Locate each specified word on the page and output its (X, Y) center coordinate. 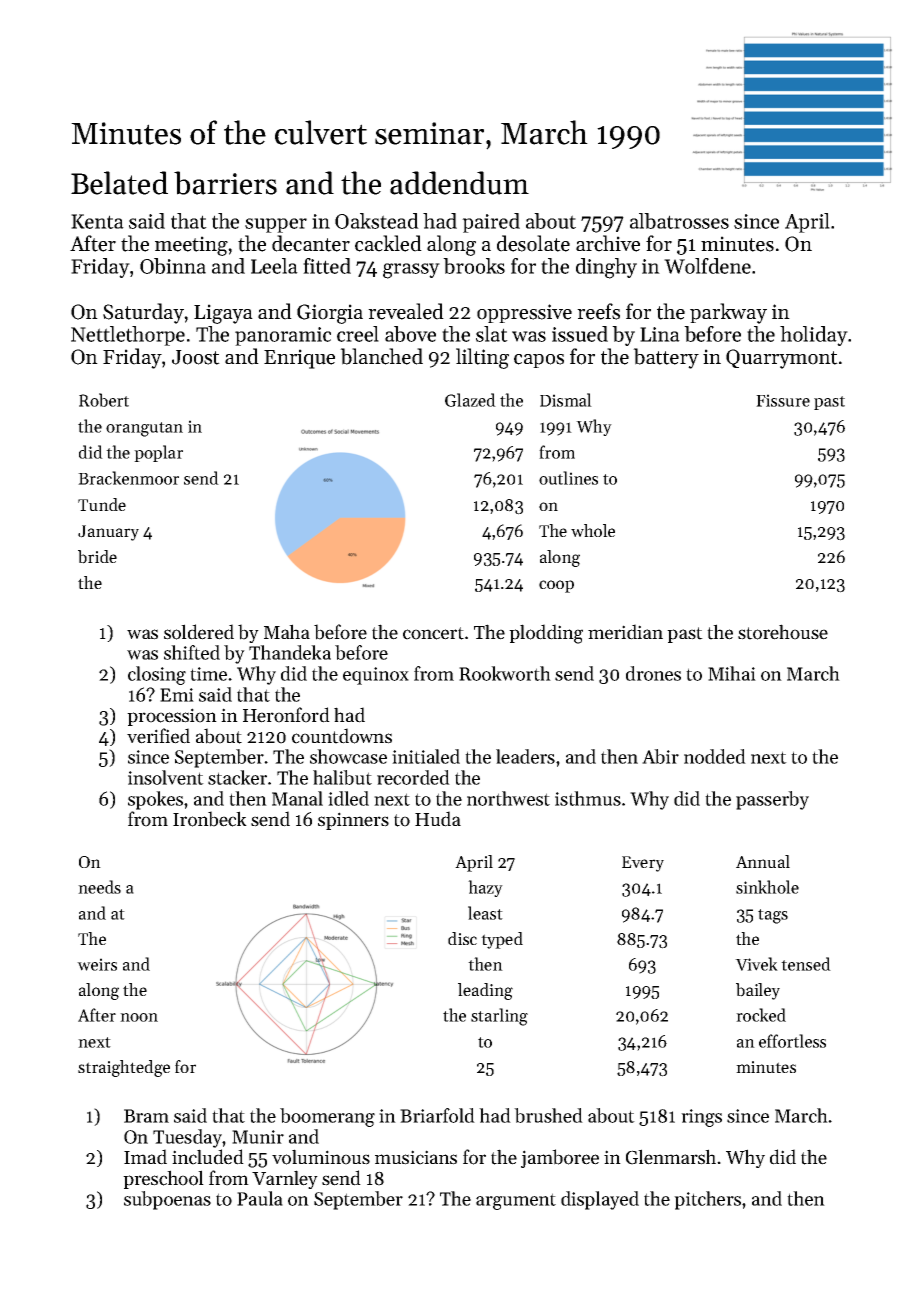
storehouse (783, 632)
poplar (158, 453)
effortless (792, 1041)
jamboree (560, 1158)
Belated (119, 183)
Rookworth (505, 673)
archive (608, 243)
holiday (814, 336)
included (208, 1157)
